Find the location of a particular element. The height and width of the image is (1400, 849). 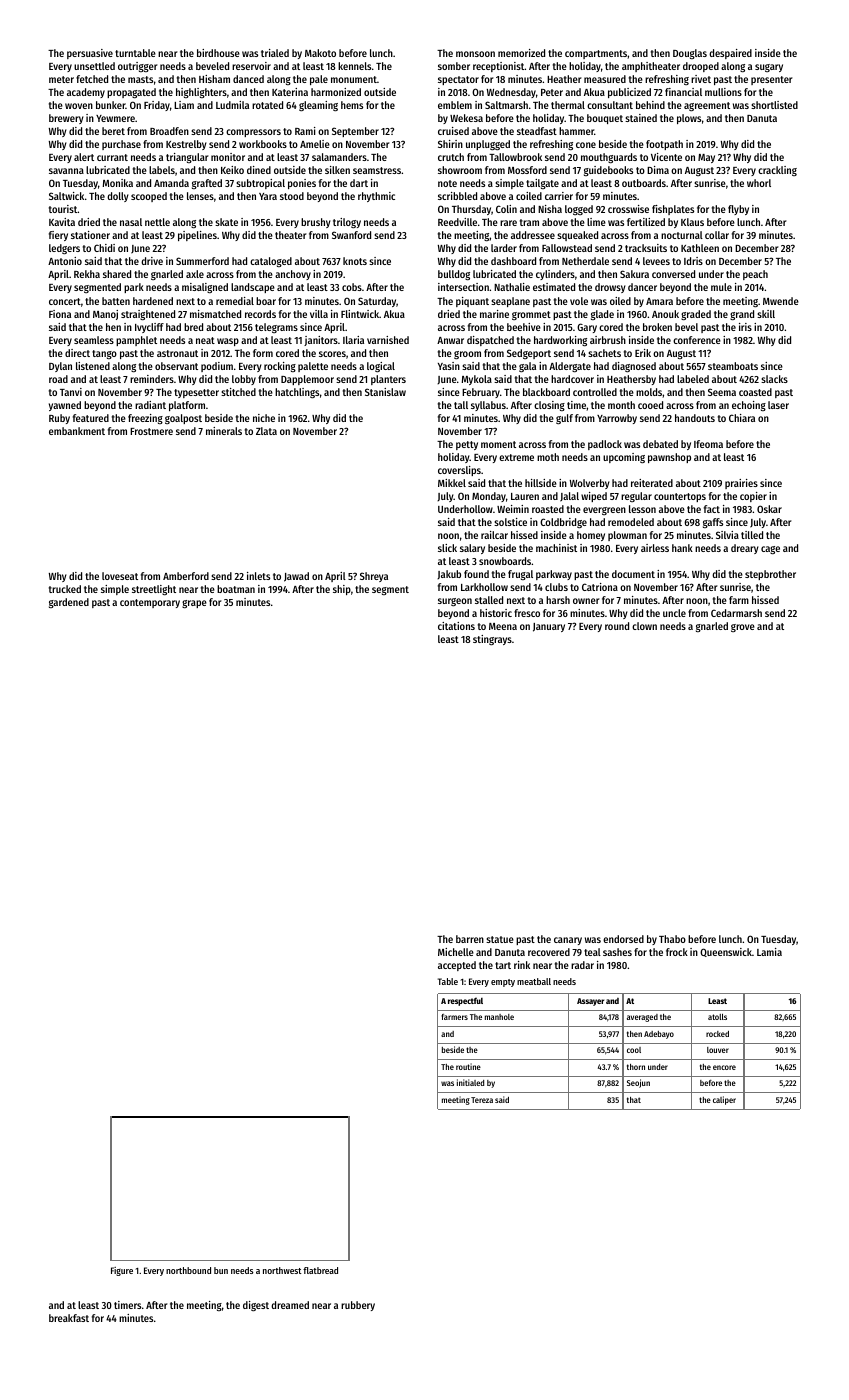

pamphlet is located at coordinates (136, 341).
